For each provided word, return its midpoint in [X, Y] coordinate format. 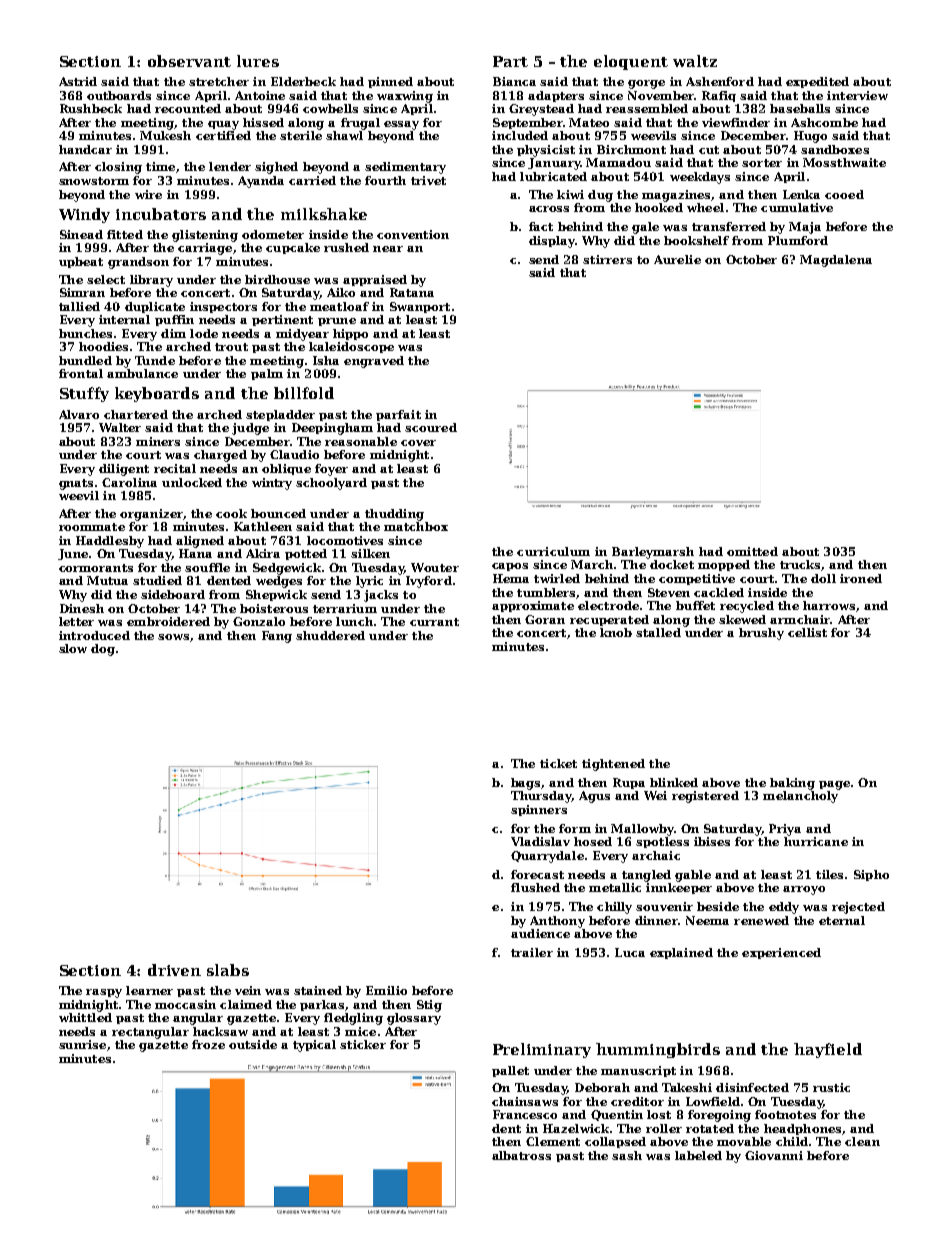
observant [189, 61]
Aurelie [677, 259]
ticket [558, 763]
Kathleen [263, 526]
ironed [861, 578]
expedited [817, 82]
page [834, 785]
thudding [394, 515]
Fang [277, 637]
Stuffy [84, 394]
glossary [414, 1019]
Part [510, 61]
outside [253, 1044]
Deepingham [332, 429]
